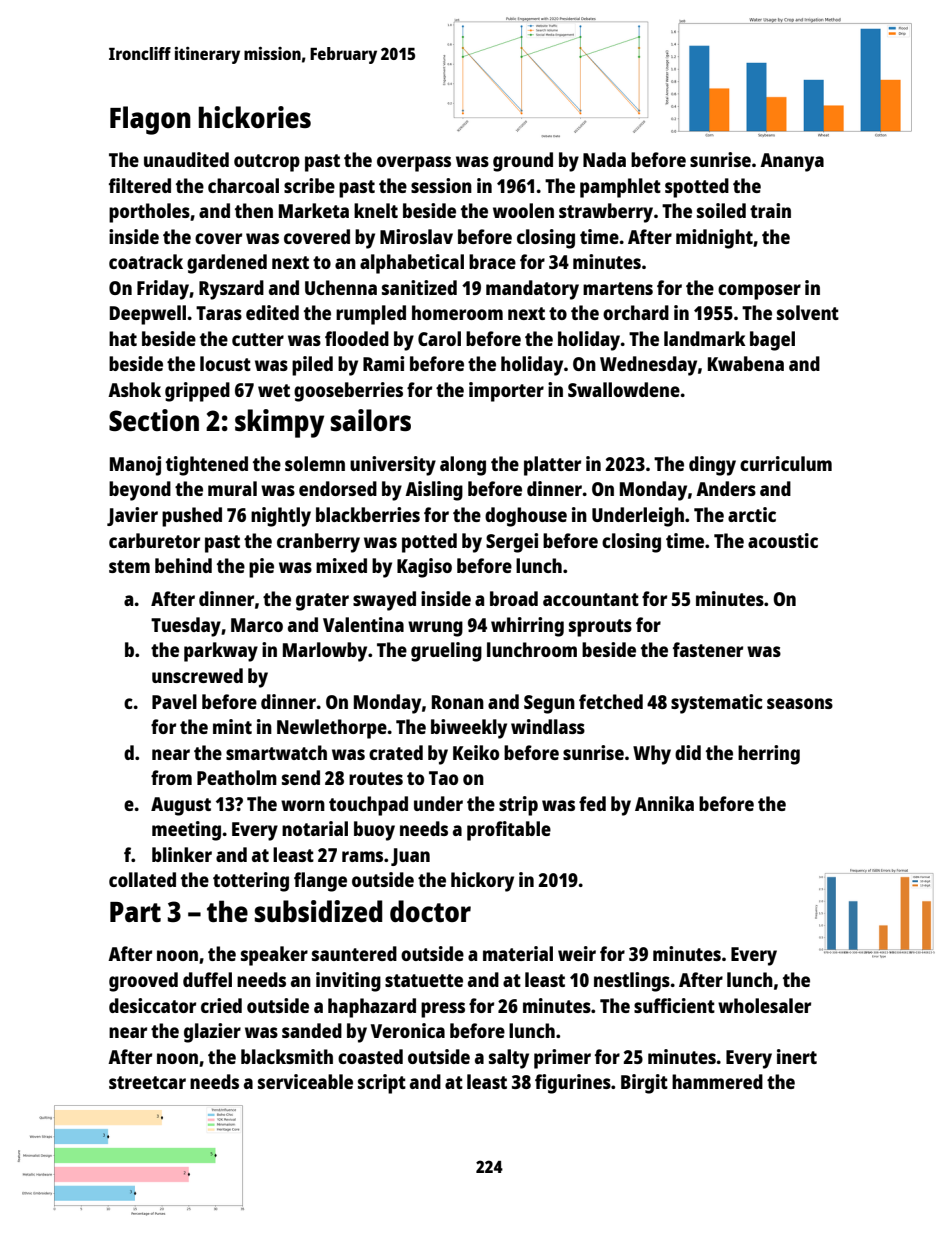  Describe the element at coordinates (140, 185) in the screenshot. I see `filtered` at that location.
